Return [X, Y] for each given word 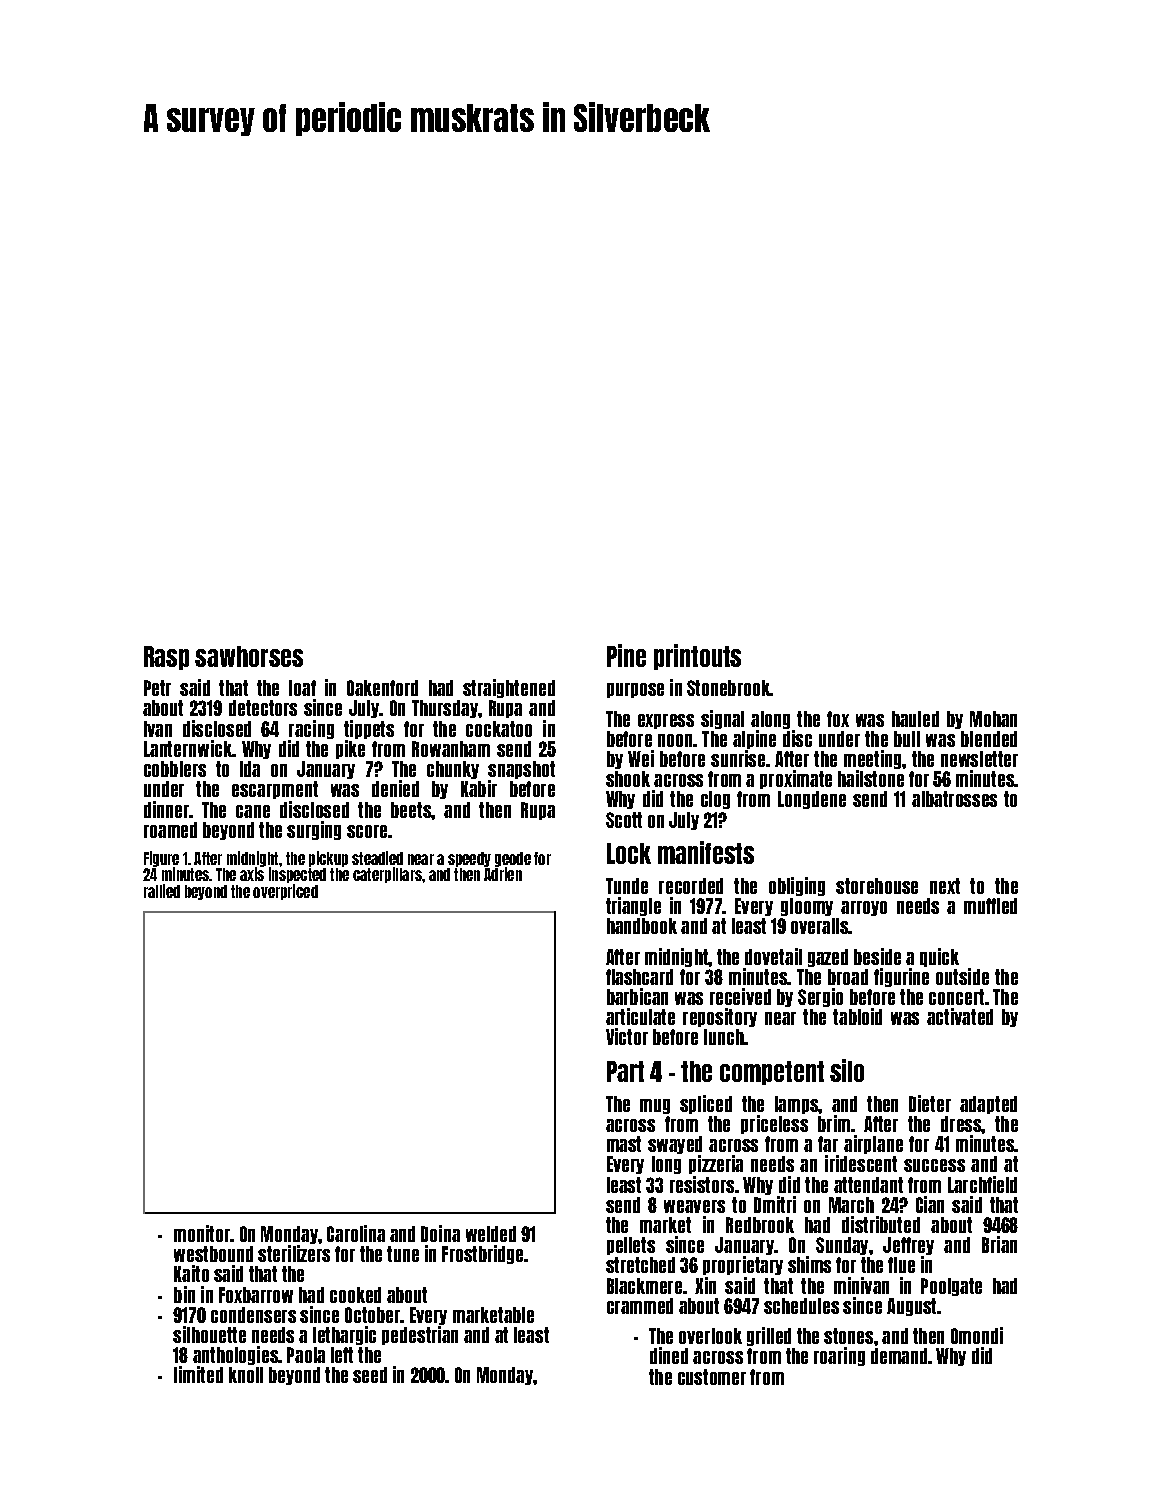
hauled [915, 719]
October [373, 1315]
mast [624, 1144]
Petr [157, 688]
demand [900, 1356]
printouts [697, 657]
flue [901, 1265]
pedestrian [420, 1335]
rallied [162, 891]
